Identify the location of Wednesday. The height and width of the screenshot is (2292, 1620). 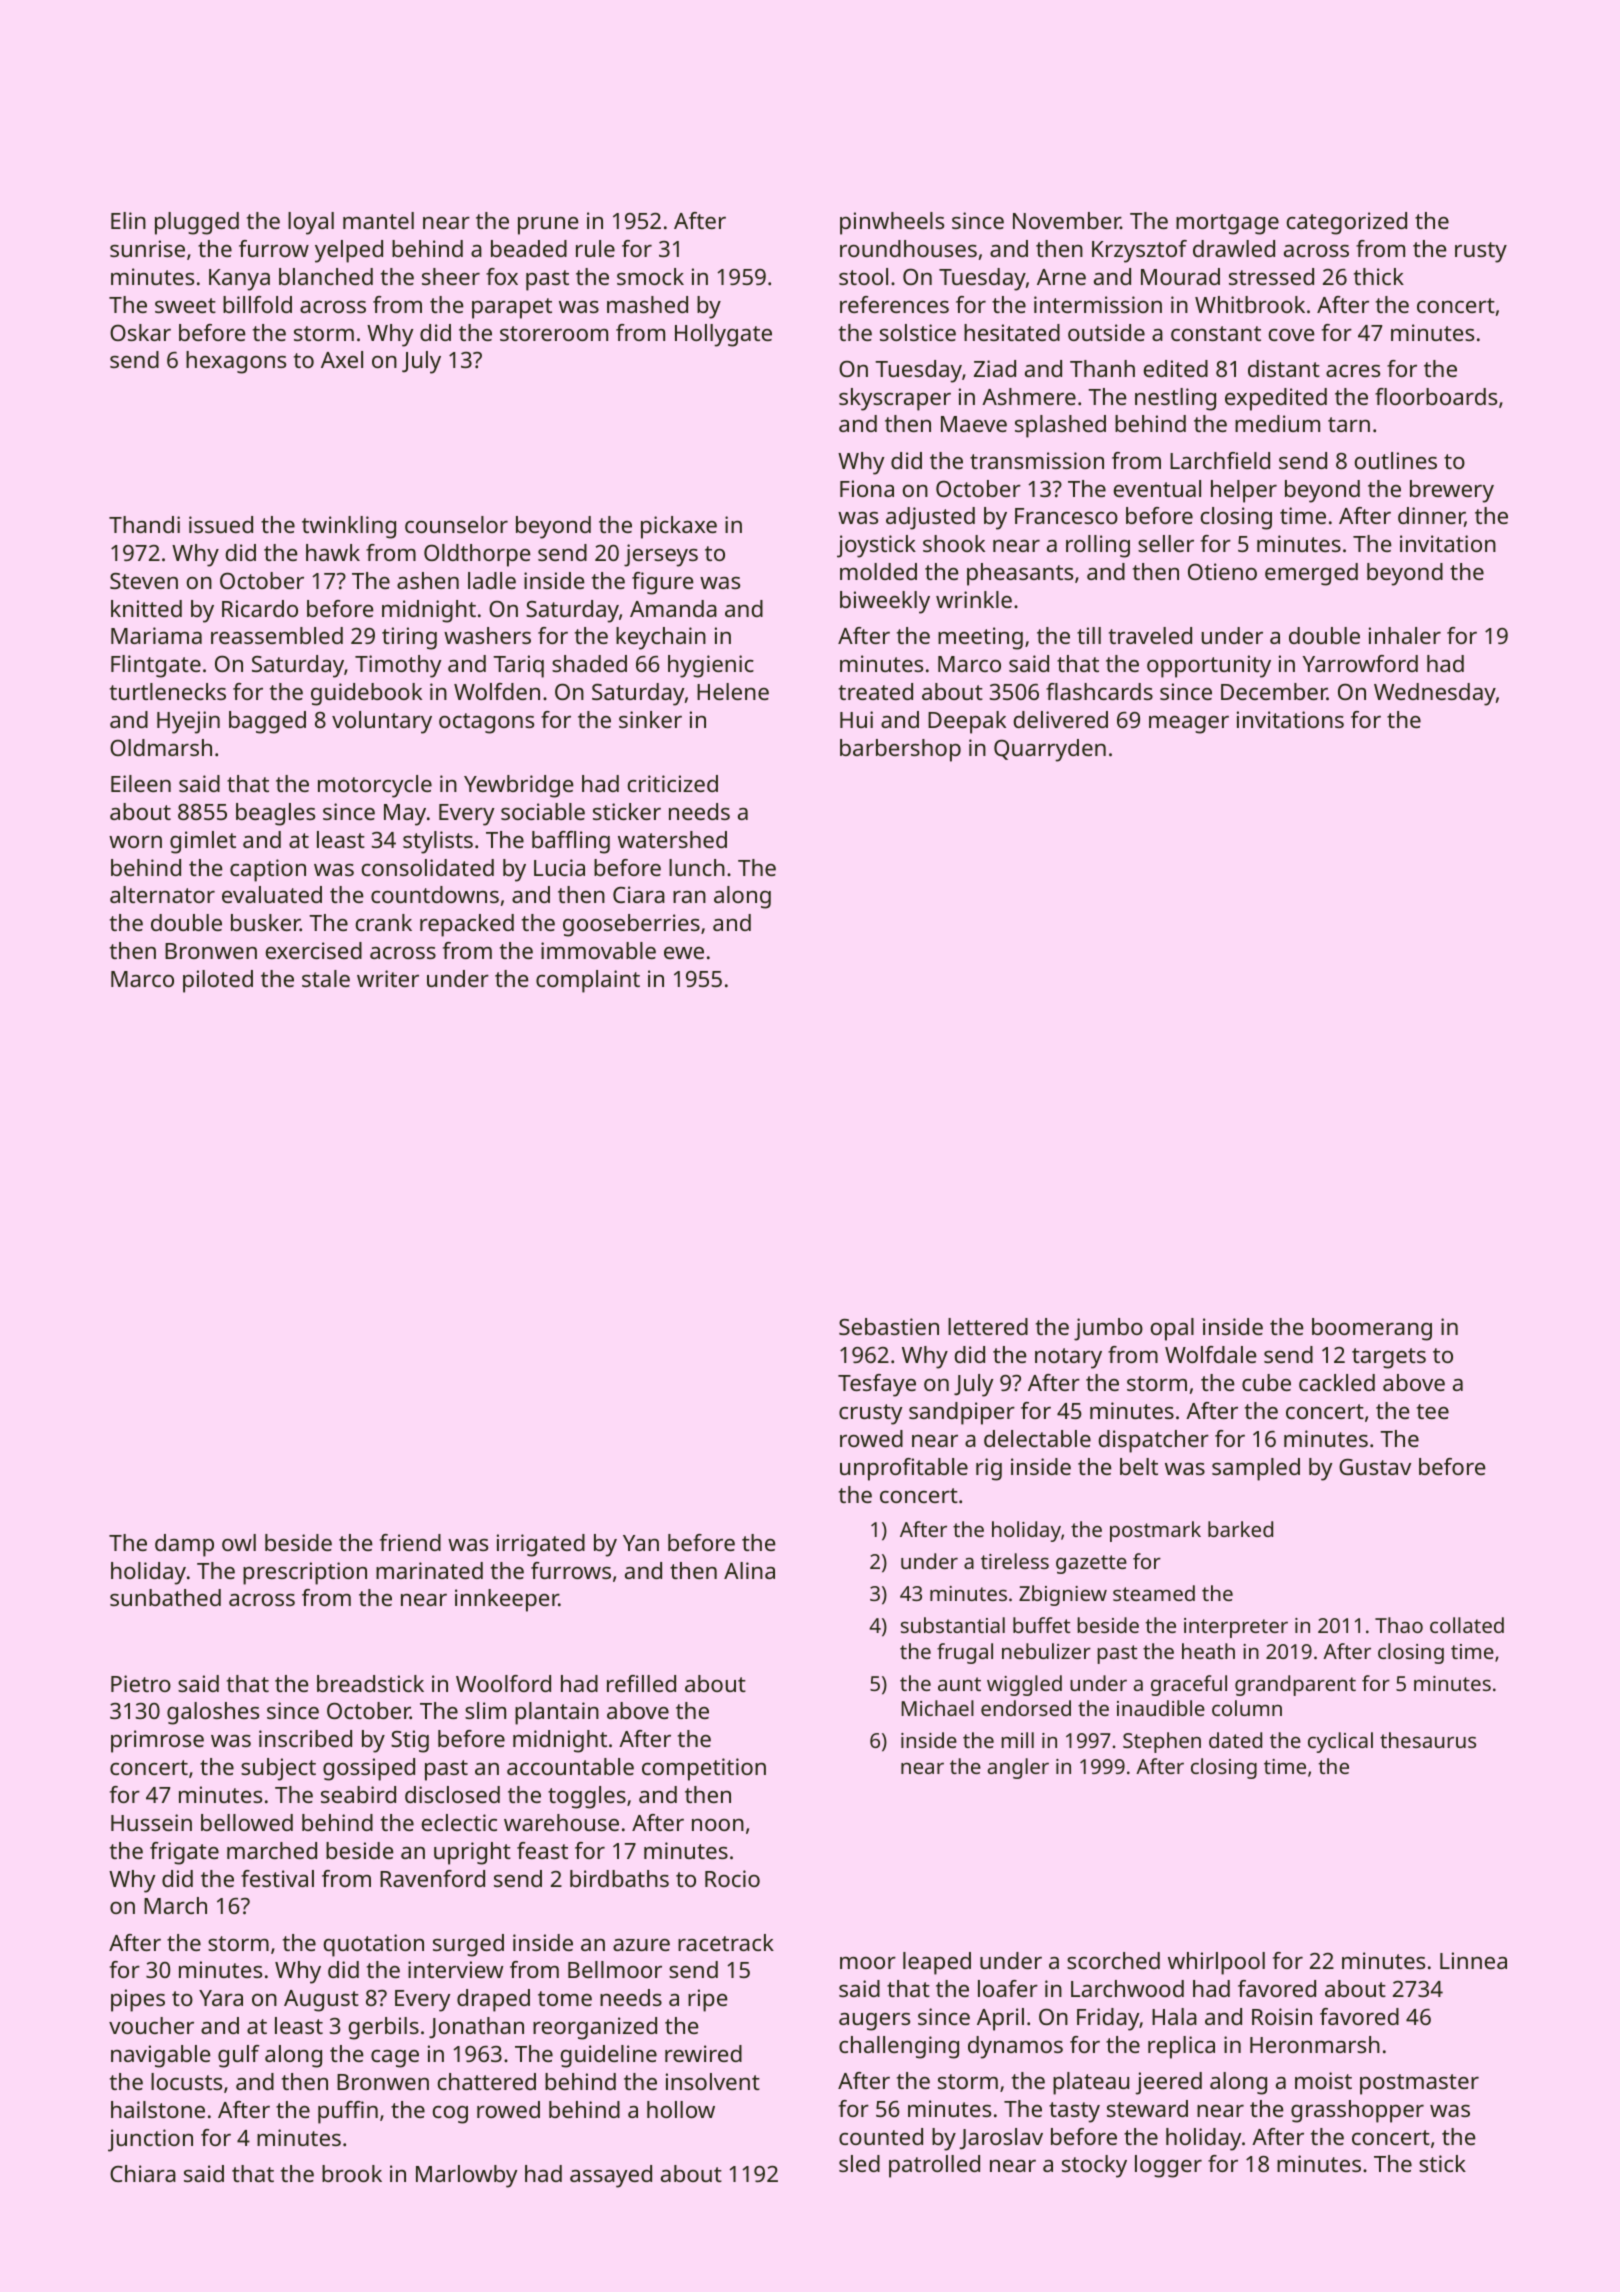
(1435, 694).
